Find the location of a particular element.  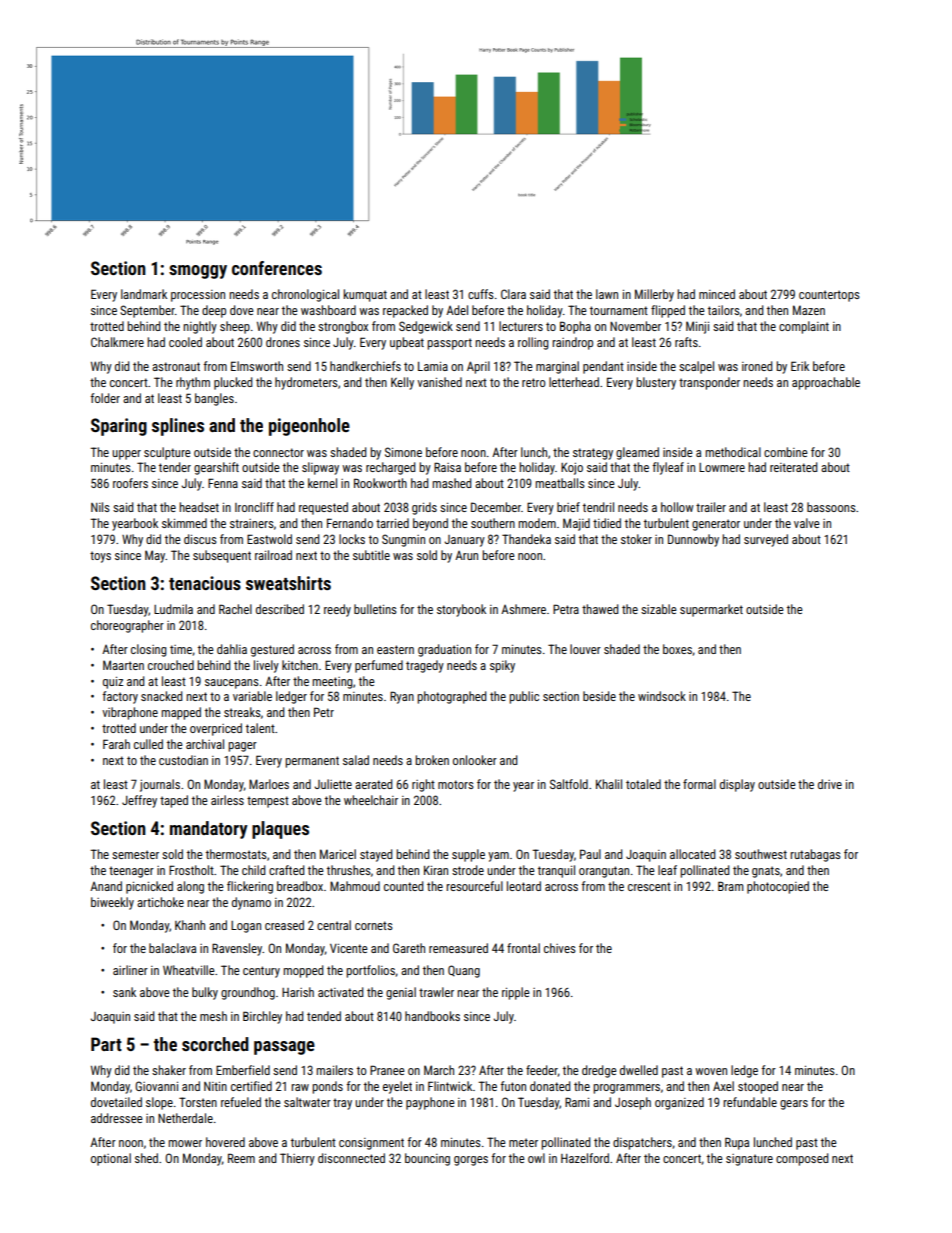

remeasured is located at coordinates (458, 948).
